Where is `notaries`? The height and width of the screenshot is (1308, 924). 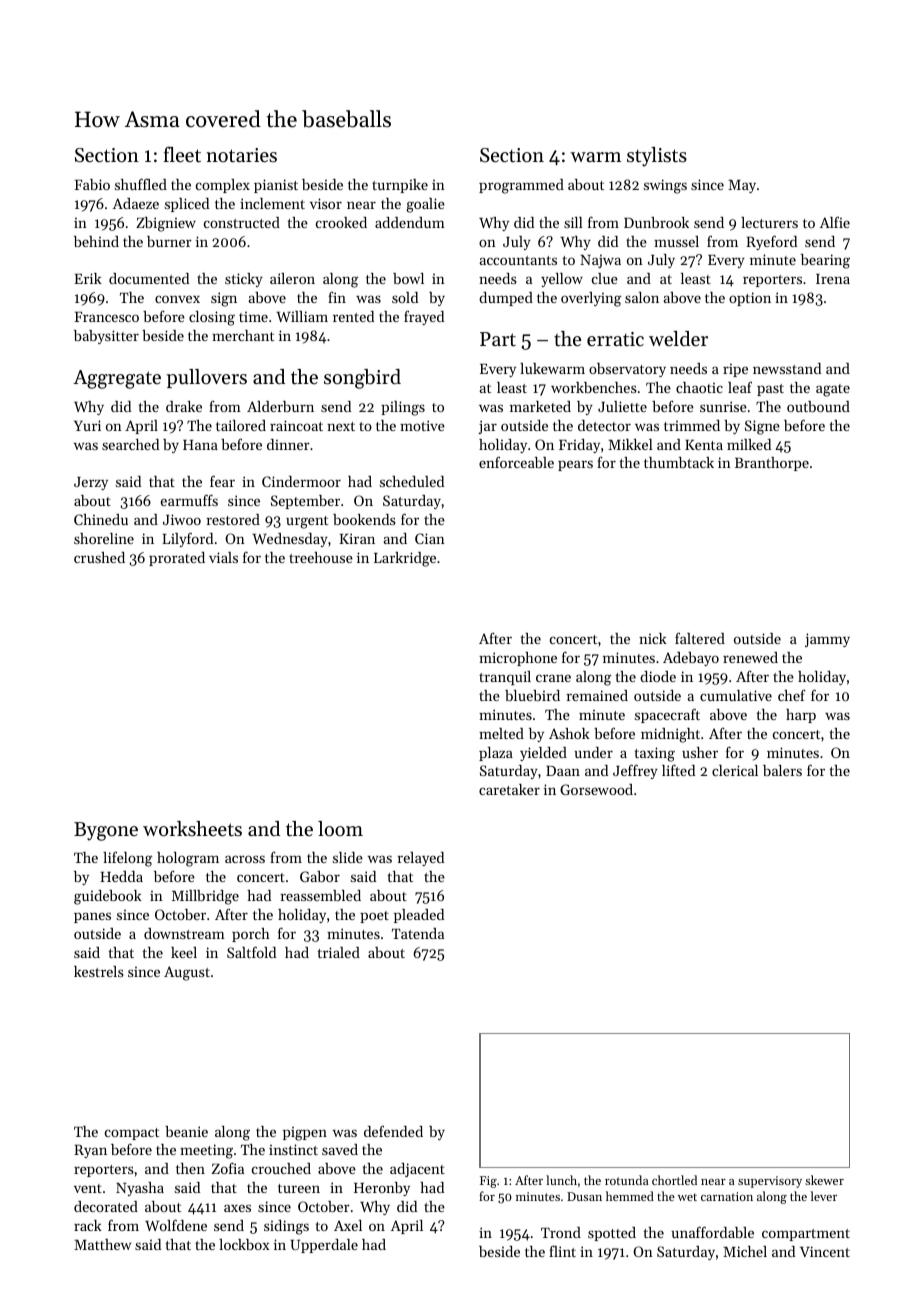
notaries is located at coordinates (241, 155).
